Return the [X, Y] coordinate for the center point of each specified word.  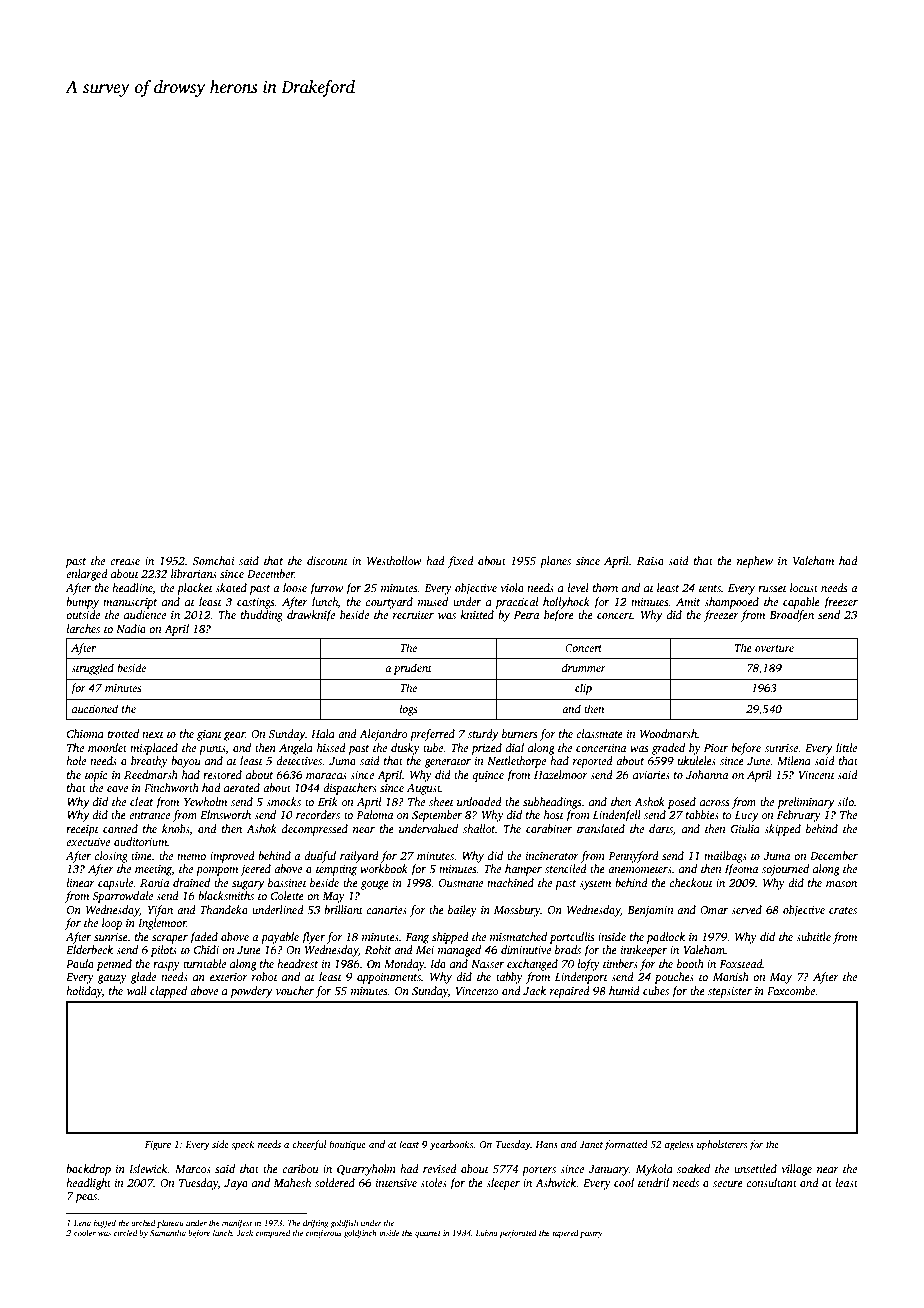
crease [125, 562]
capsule [116, 884]
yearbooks [451, 1145]
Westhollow [394, 560]
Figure [158, 1146]
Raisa [650, 561]
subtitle [813, 936]
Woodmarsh [668, 733]
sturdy [483, 735]
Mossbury [517, 911]
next [153, 734]
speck [243, 1145]
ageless [679, 1145]
